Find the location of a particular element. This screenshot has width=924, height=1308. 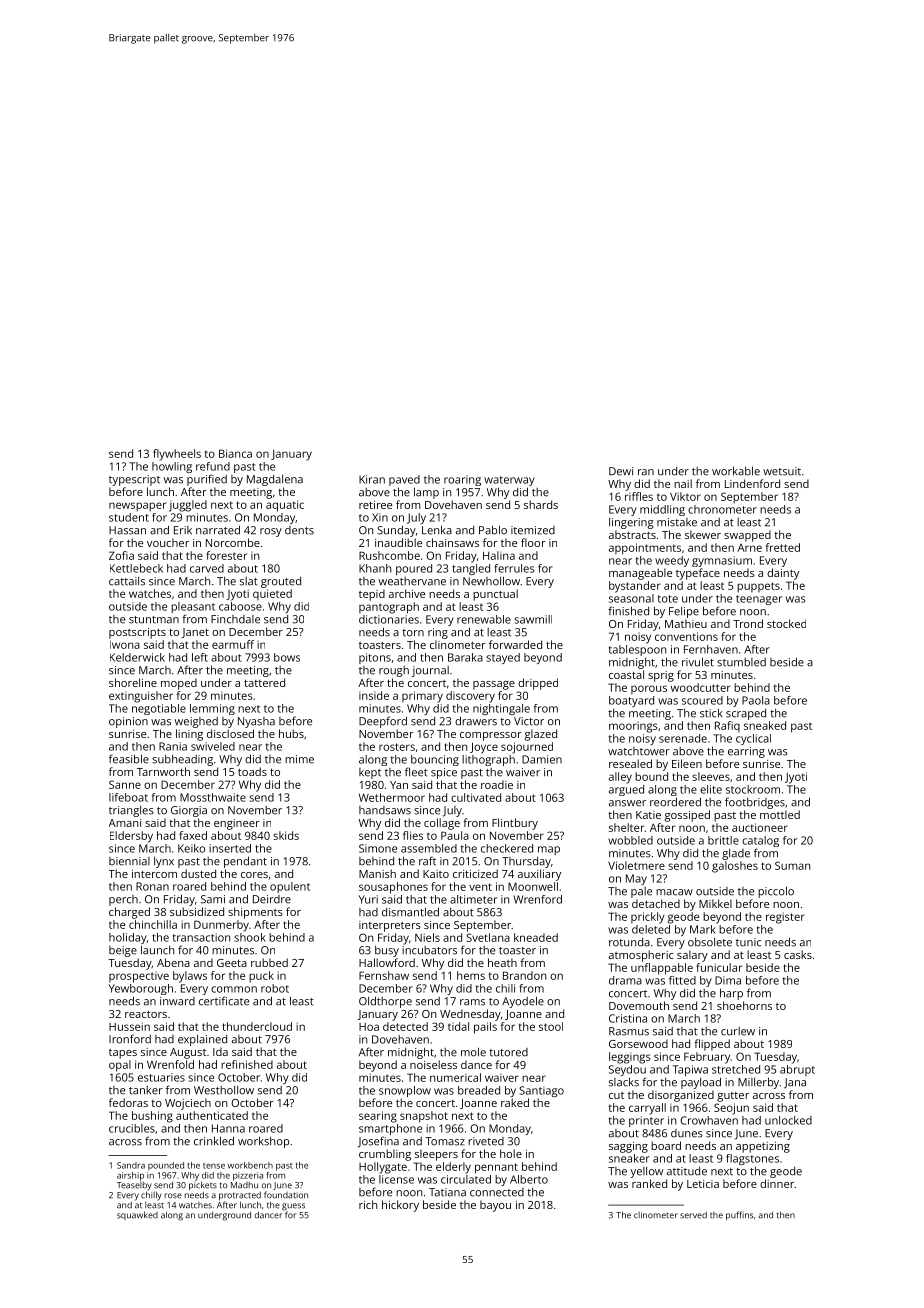

Sami is located at coordinates (213, 899).
